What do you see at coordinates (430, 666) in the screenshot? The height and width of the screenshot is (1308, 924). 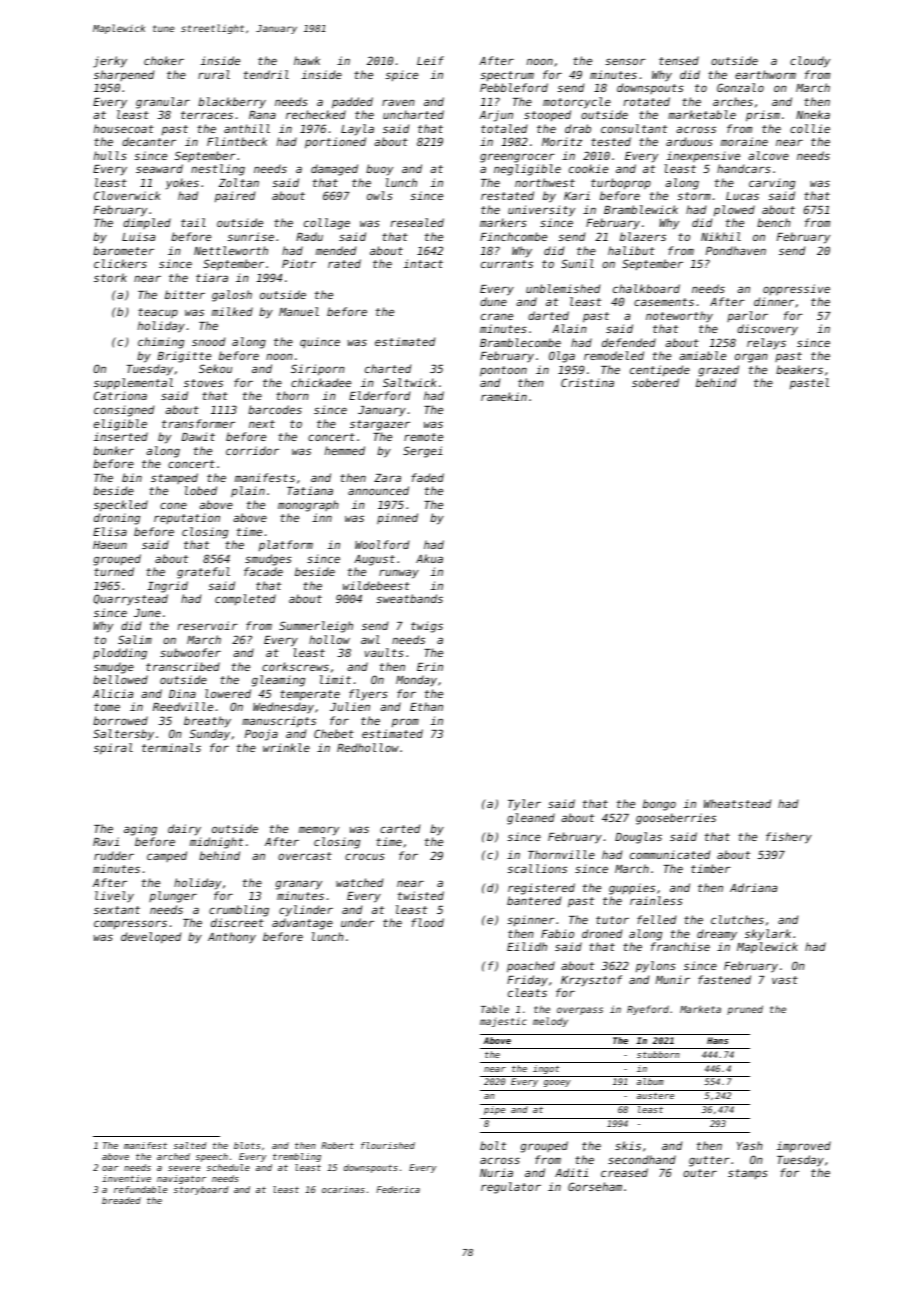 I see `Erin` at bounding box center [430, 666].
